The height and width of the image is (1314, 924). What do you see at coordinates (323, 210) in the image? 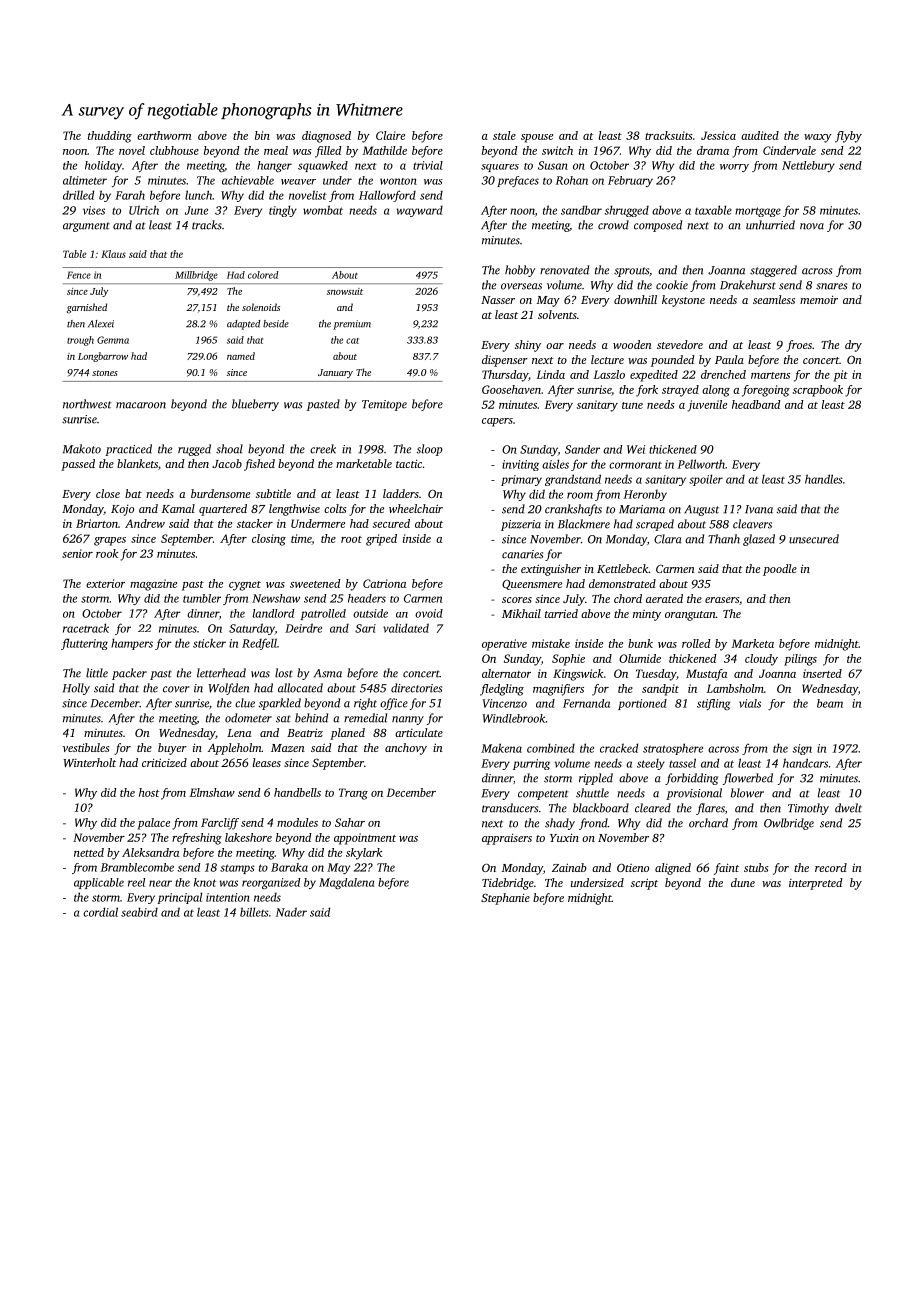
I see `wombat` at bounding box center [323, 210].
